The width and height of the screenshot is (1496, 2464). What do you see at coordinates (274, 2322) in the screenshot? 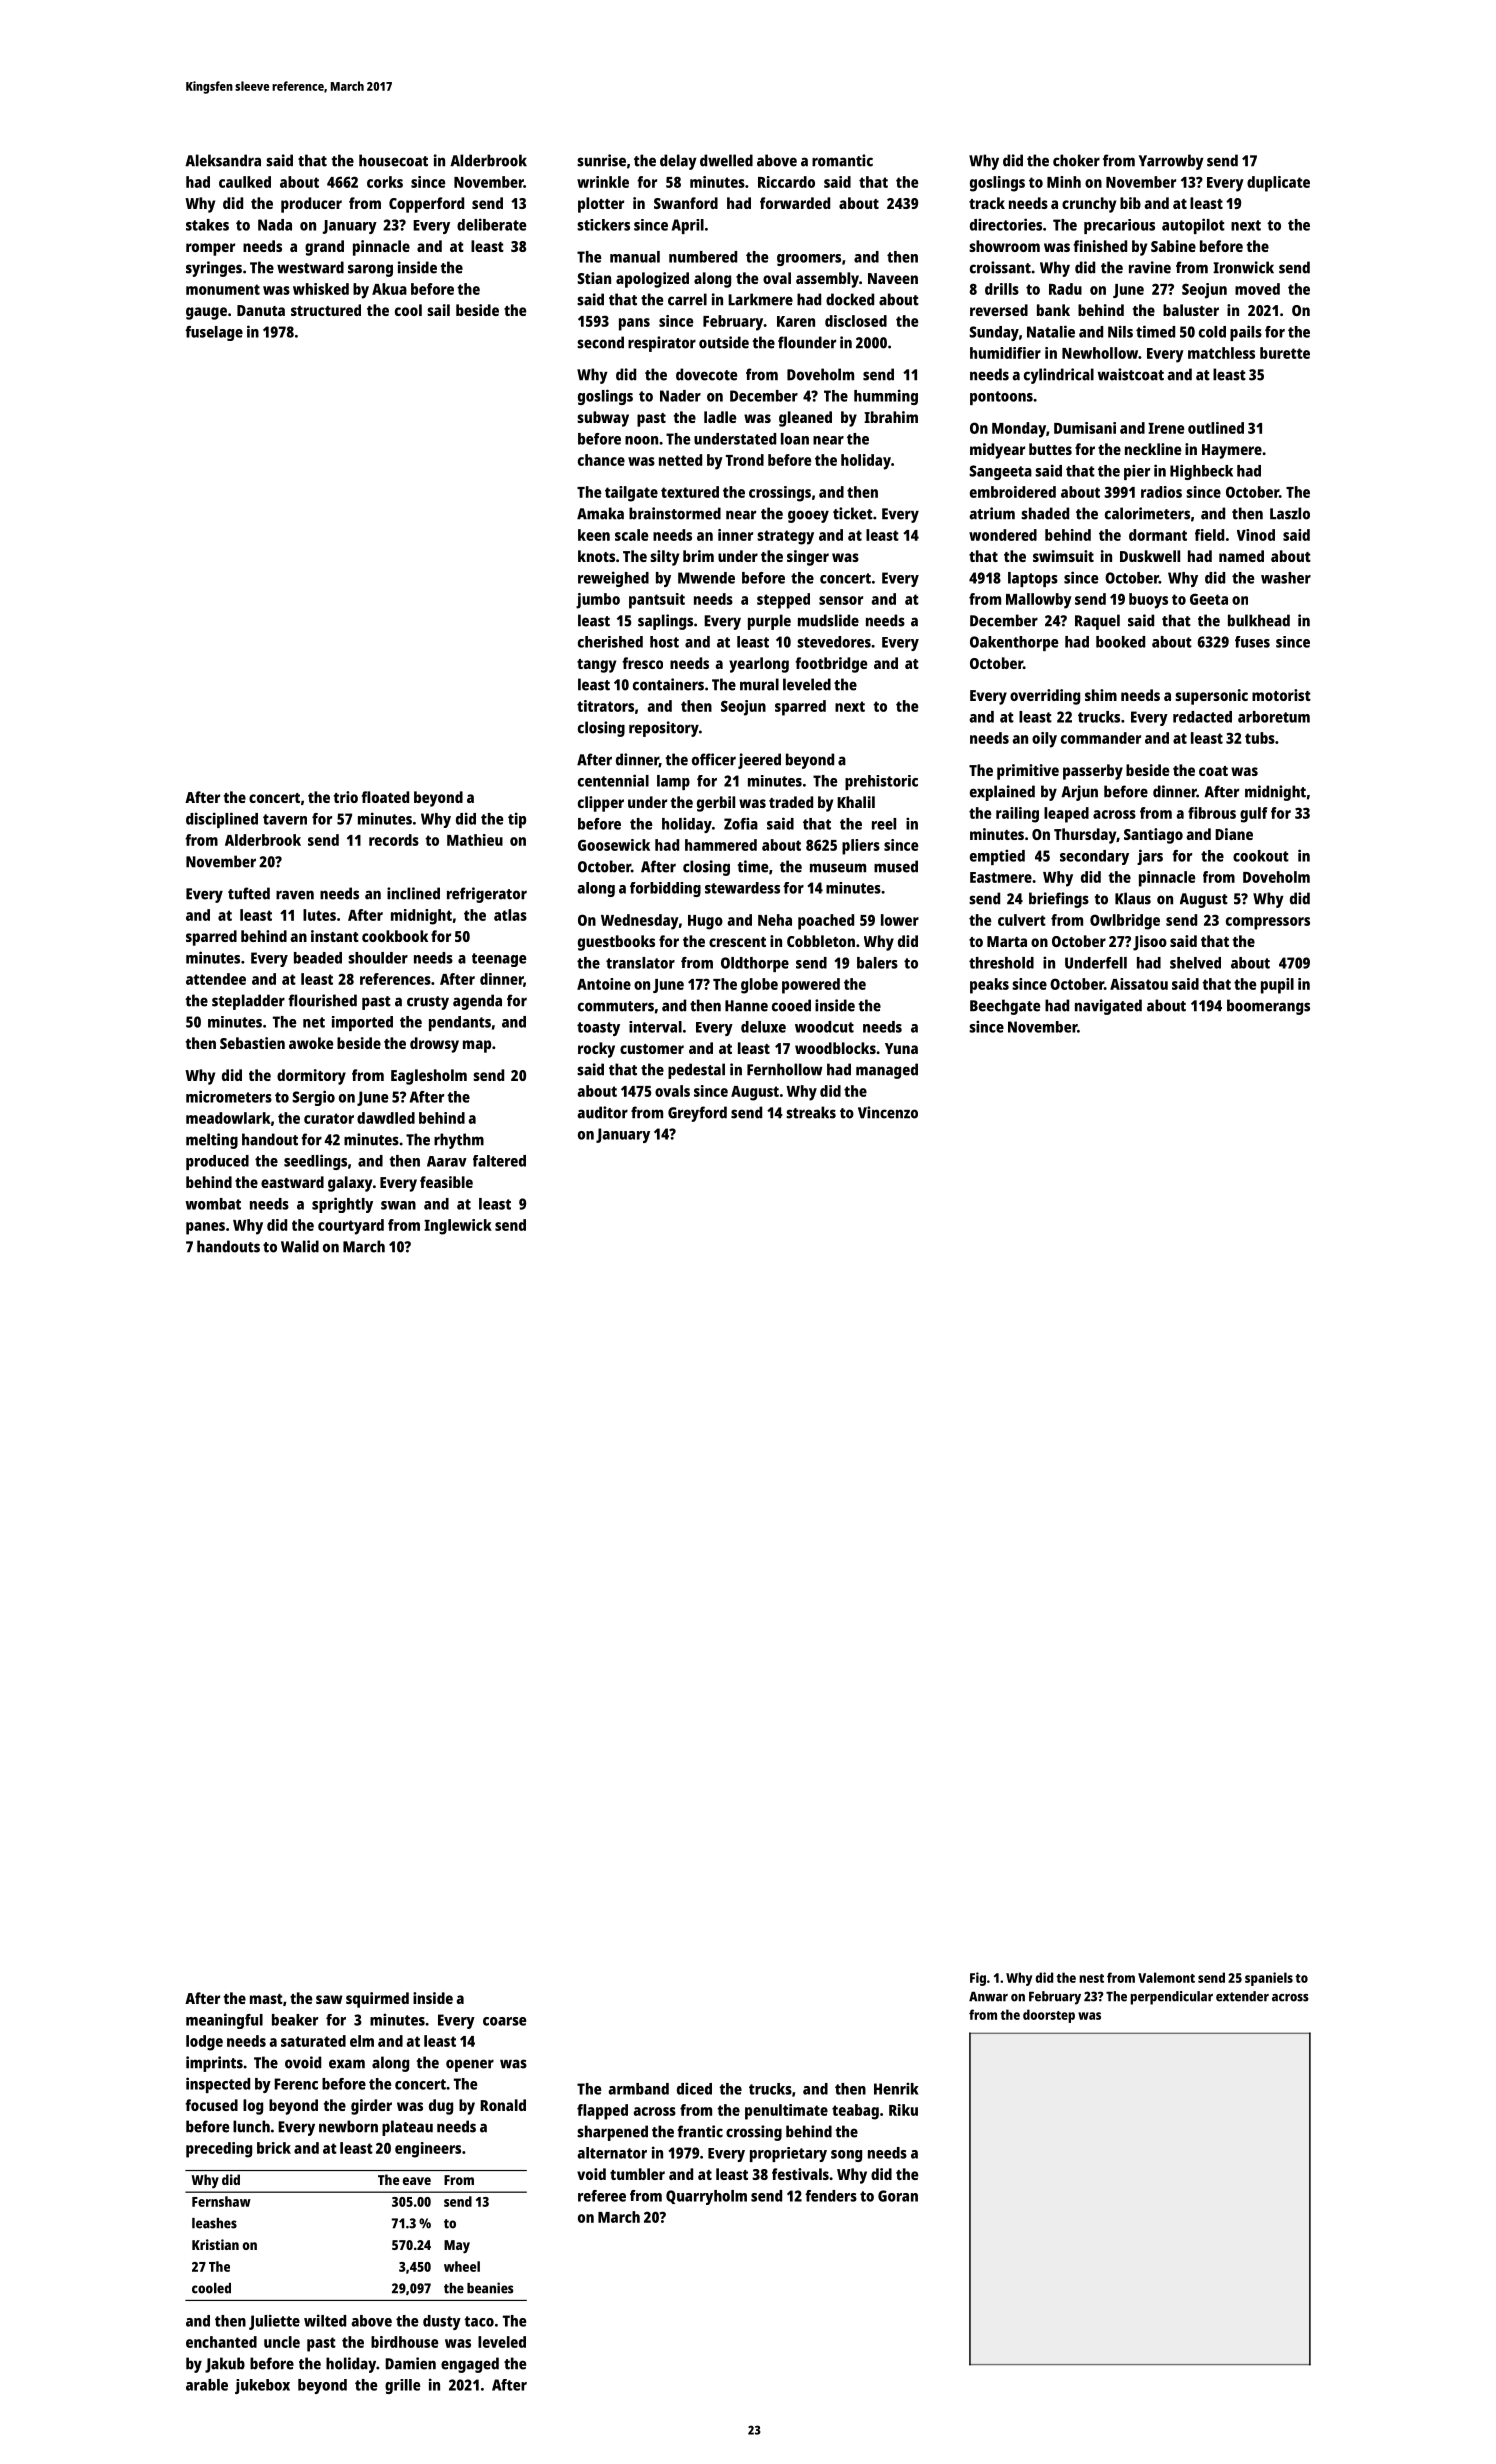
I see `Juliette` at bounding box center [274, 2322].
